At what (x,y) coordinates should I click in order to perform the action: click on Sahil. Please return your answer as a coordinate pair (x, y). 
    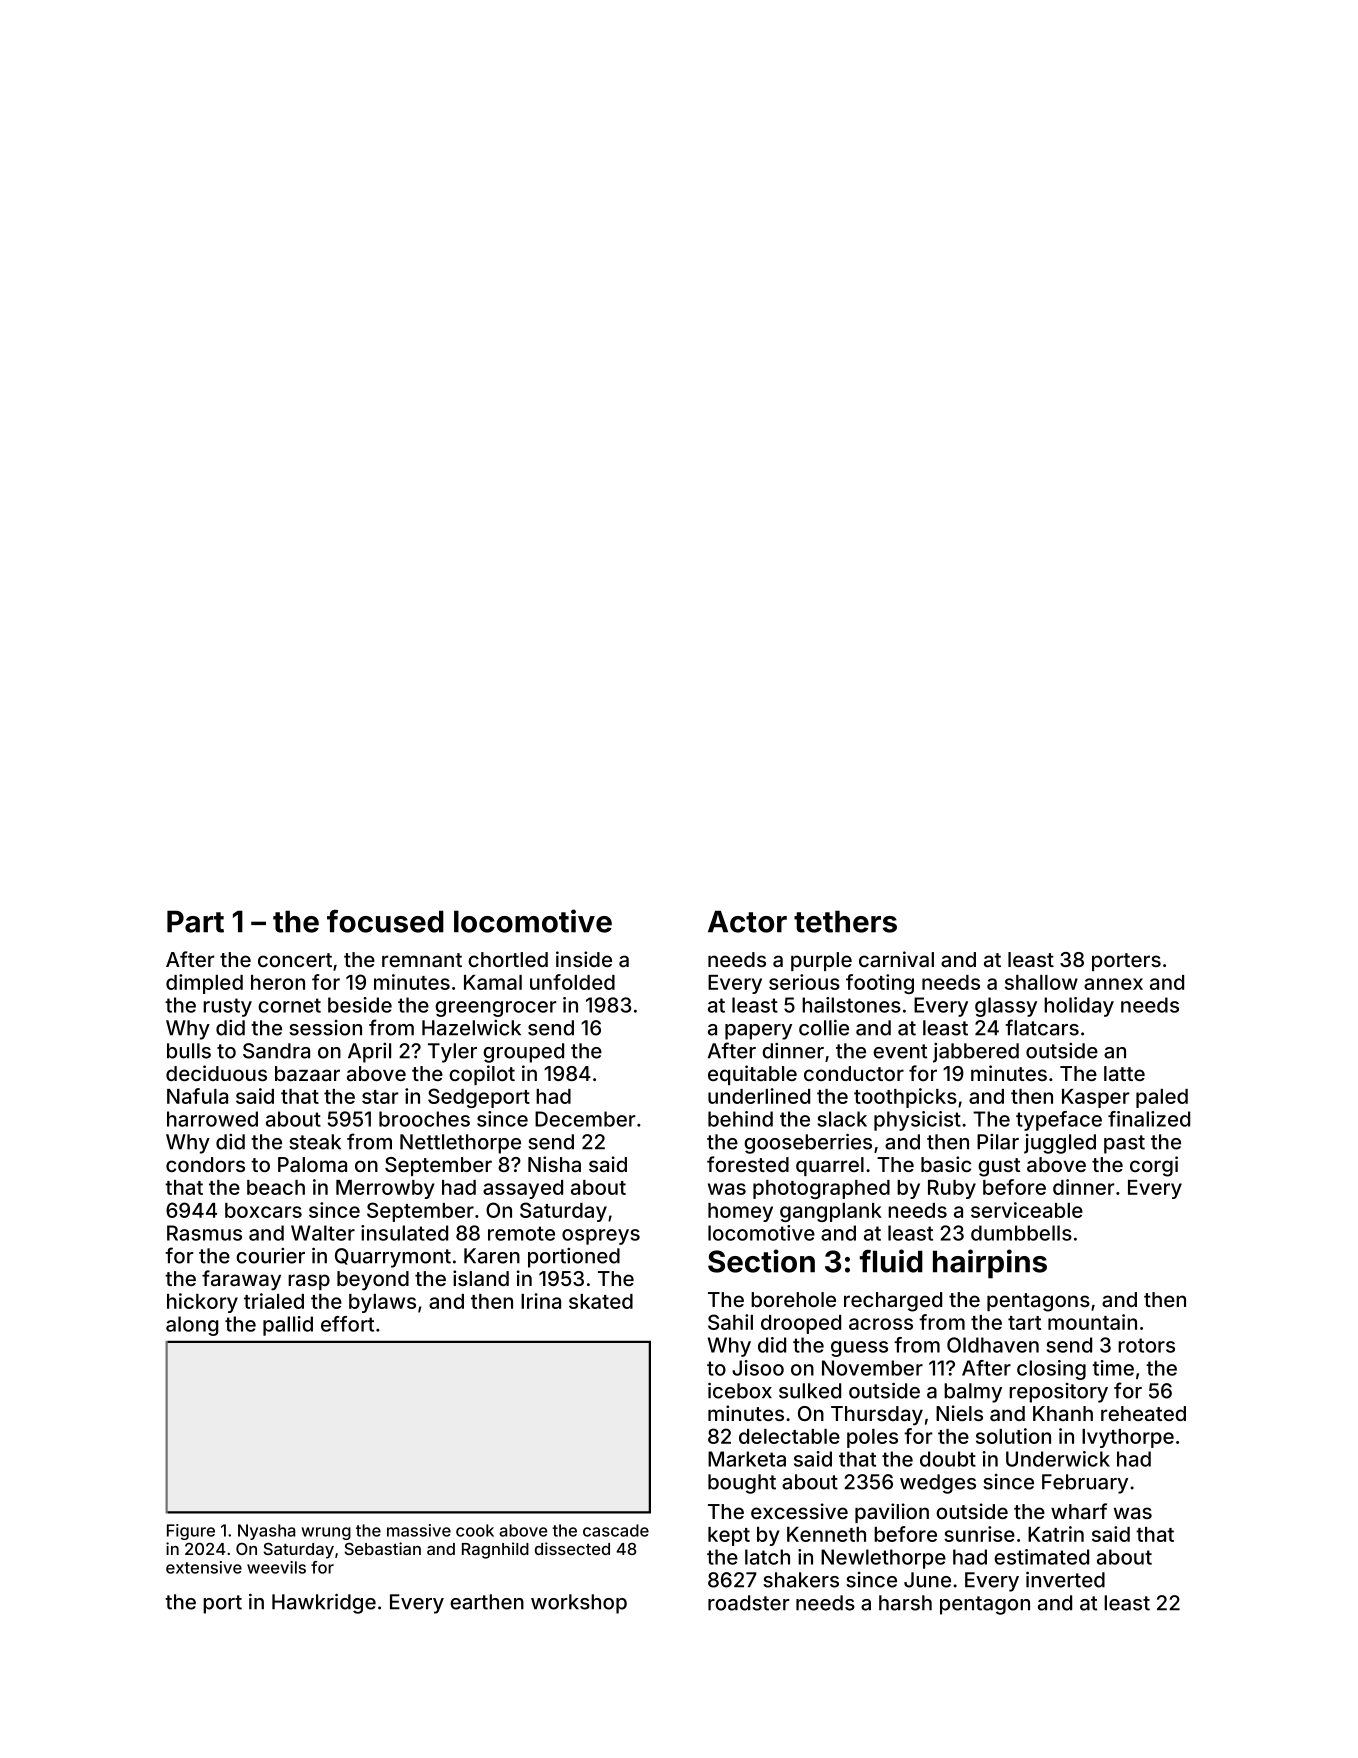
    Looking at the image, I should click on (730, 1322).
